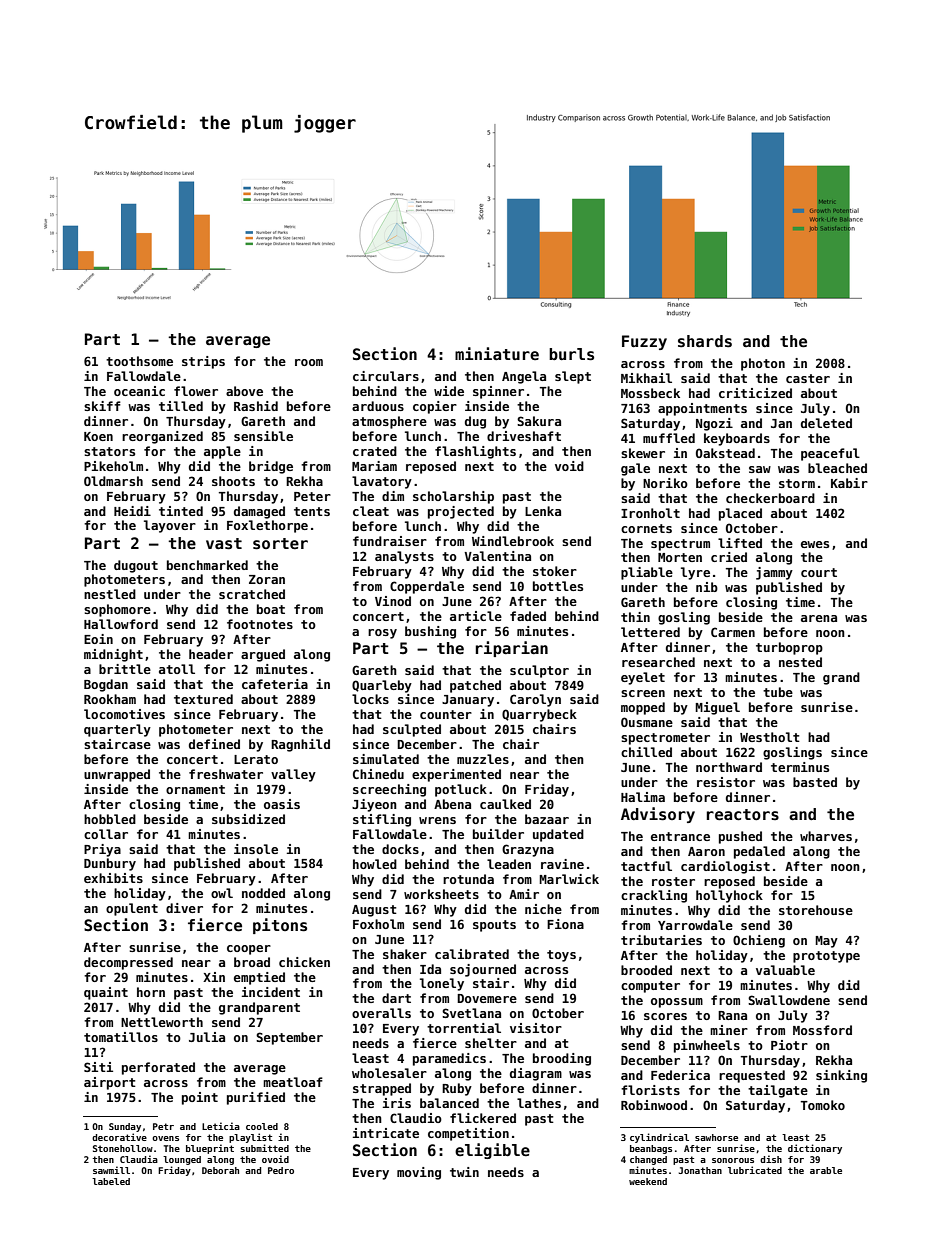  Describe the element at coordinates (207, 565) in the screenshot. I see `benchmarked` at that location.
